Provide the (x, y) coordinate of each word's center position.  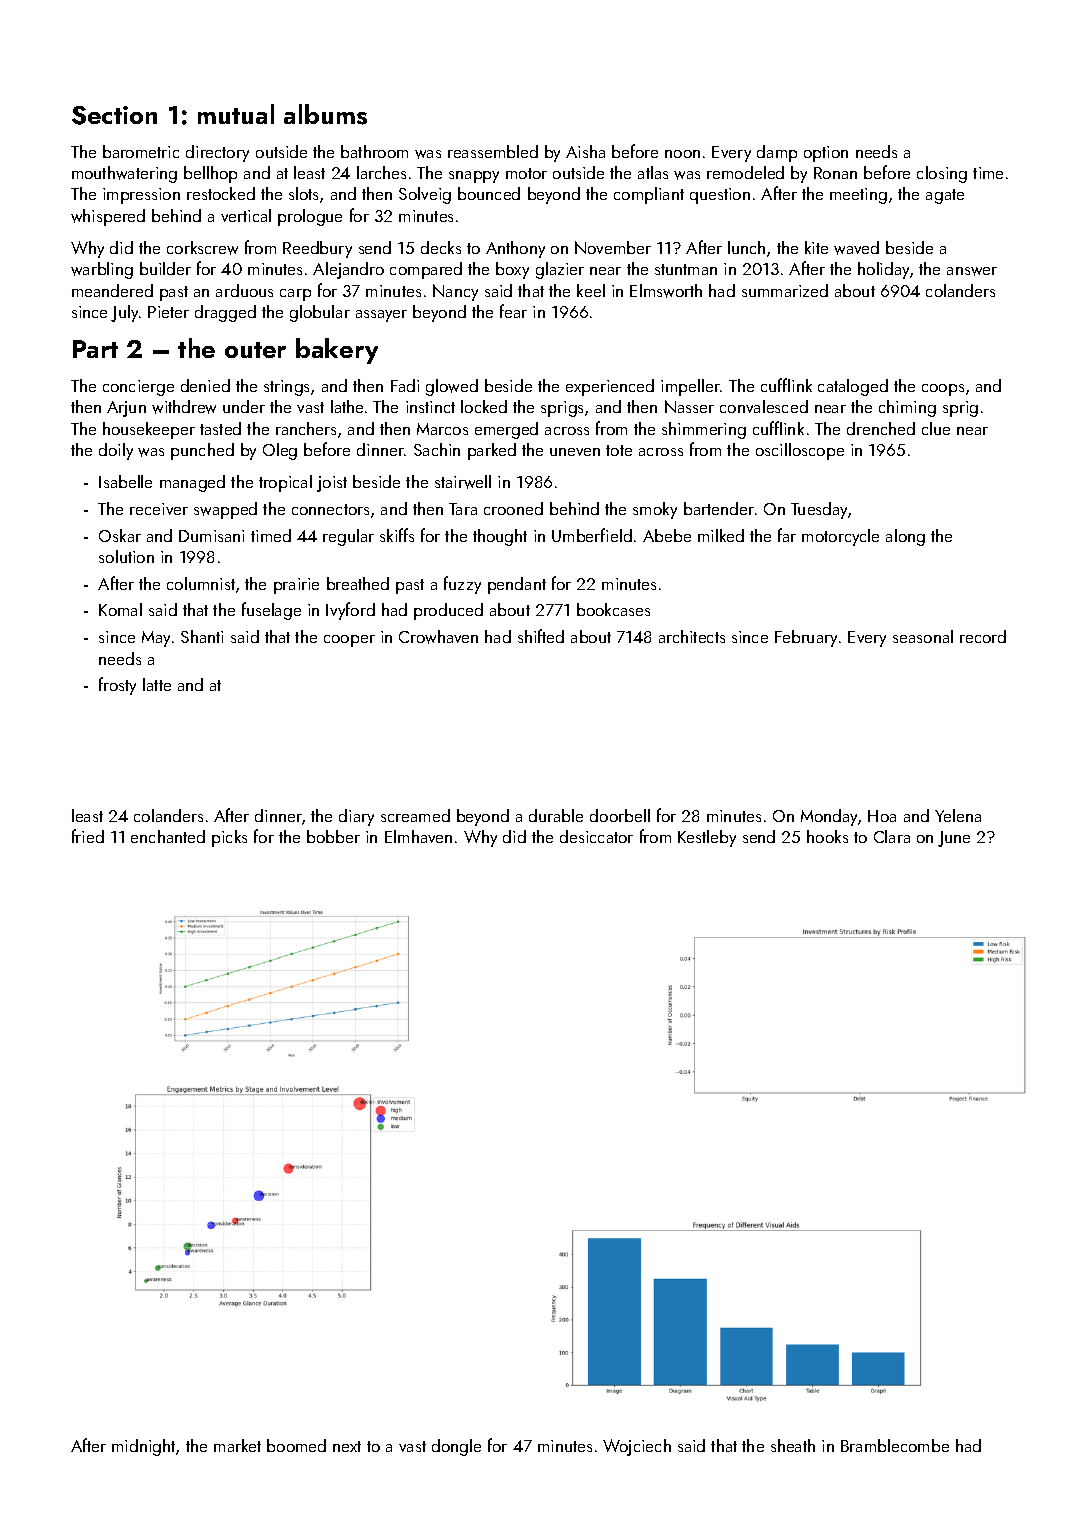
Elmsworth (666, 291)
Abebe (667, 535)
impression (141, 196)
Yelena (958, 815)
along (905, 537)
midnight (143, 1447)
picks (229, 838)
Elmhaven (418, 836)
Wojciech (637, 1447)
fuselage (271, 611)
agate (945, 196)
